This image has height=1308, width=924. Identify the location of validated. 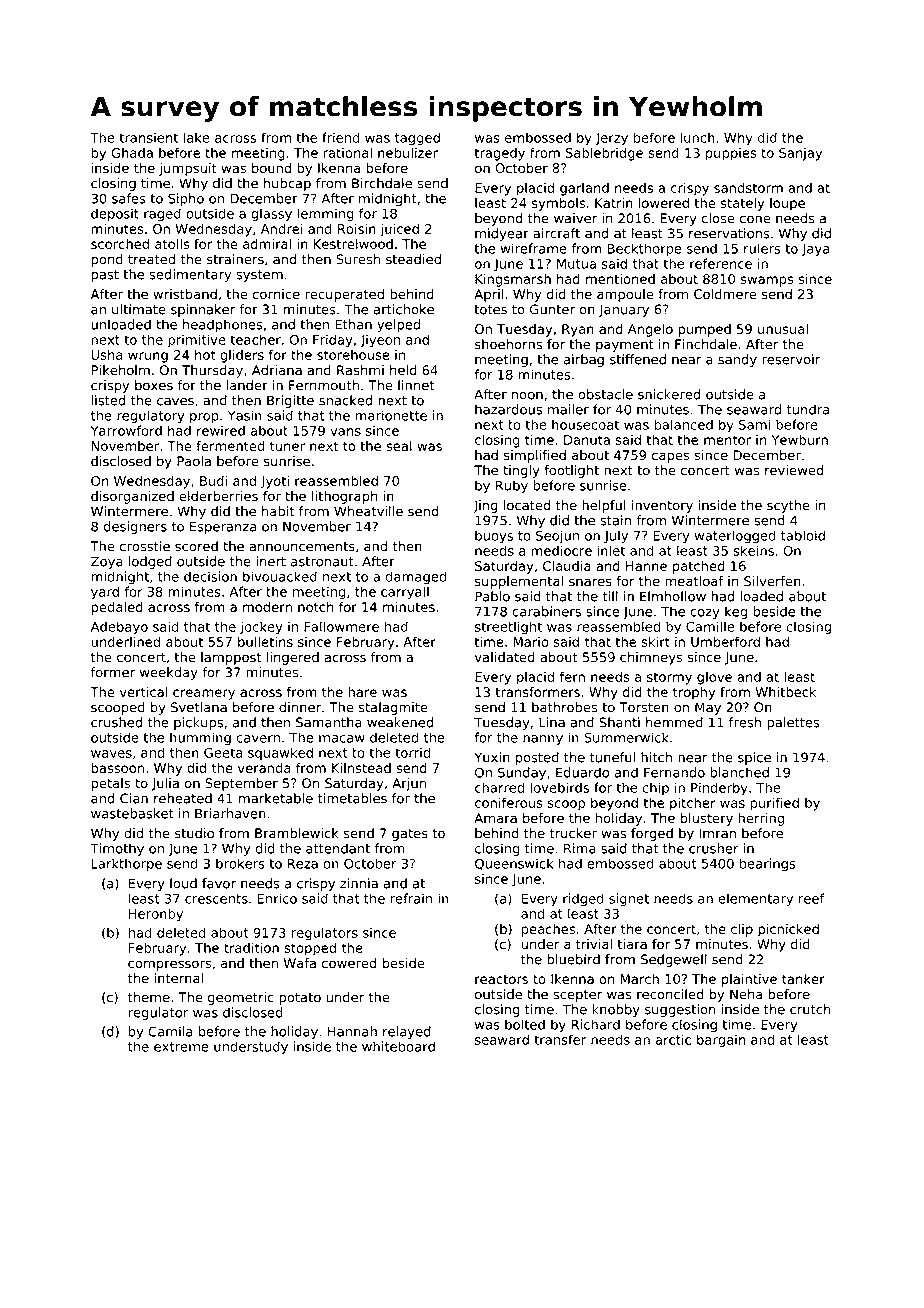
(505, 657).
